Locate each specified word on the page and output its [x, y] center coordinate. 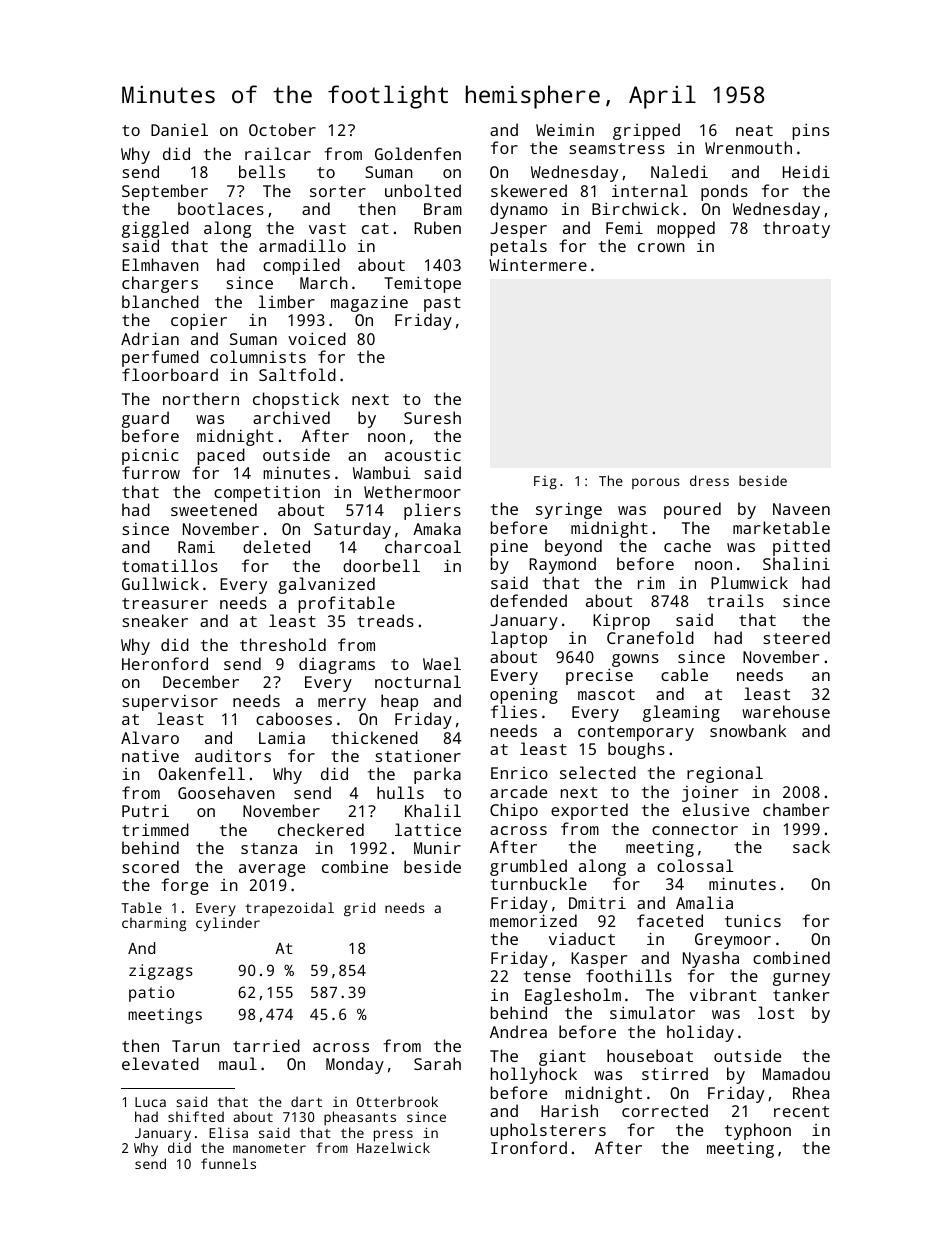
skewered [529, 190]
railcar [278, 153]
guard [145, 419]
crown [661, 247]
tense [547, 976]
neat [754, 130]
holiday [700, 1033]
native [150, 755]
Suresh [432, 417]
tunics [753, 921]
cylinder [228, 924]
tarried [266, 1045]
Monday [355, 1065]
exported [589, 811]
